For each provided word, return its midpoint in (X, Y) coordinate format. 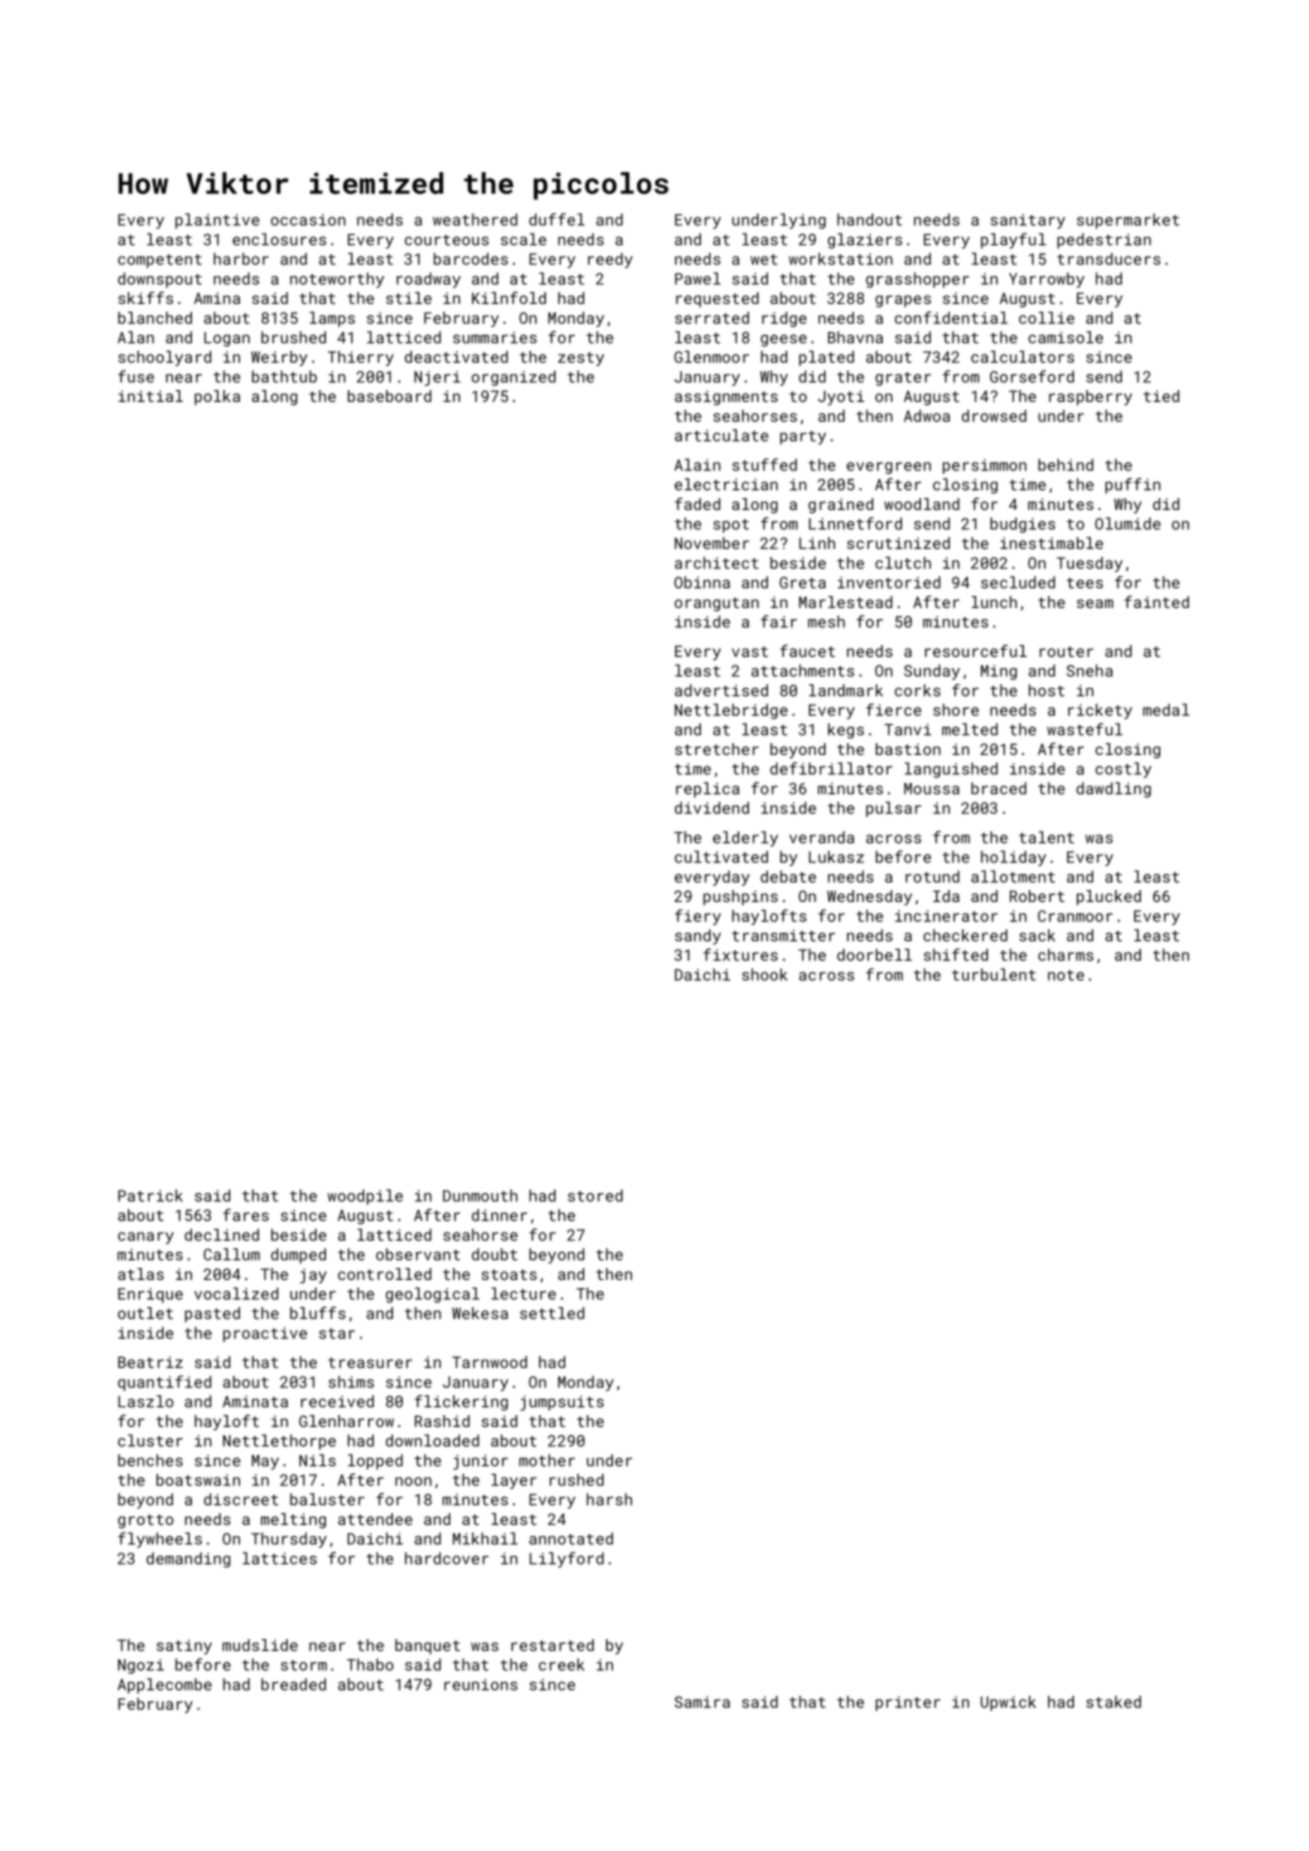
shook (765, 974)
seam (1095, 603)
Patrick (150, 1195)
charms (1066, 955)
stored (595, 1195)
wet (764, 259)
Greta (803, 583)
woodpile (365, 1197)
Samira (702, 1702)
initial (150, 396)
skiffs (145, 297)
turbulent (994, 974)
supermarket (1128, 221)
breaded (293, 1684)
